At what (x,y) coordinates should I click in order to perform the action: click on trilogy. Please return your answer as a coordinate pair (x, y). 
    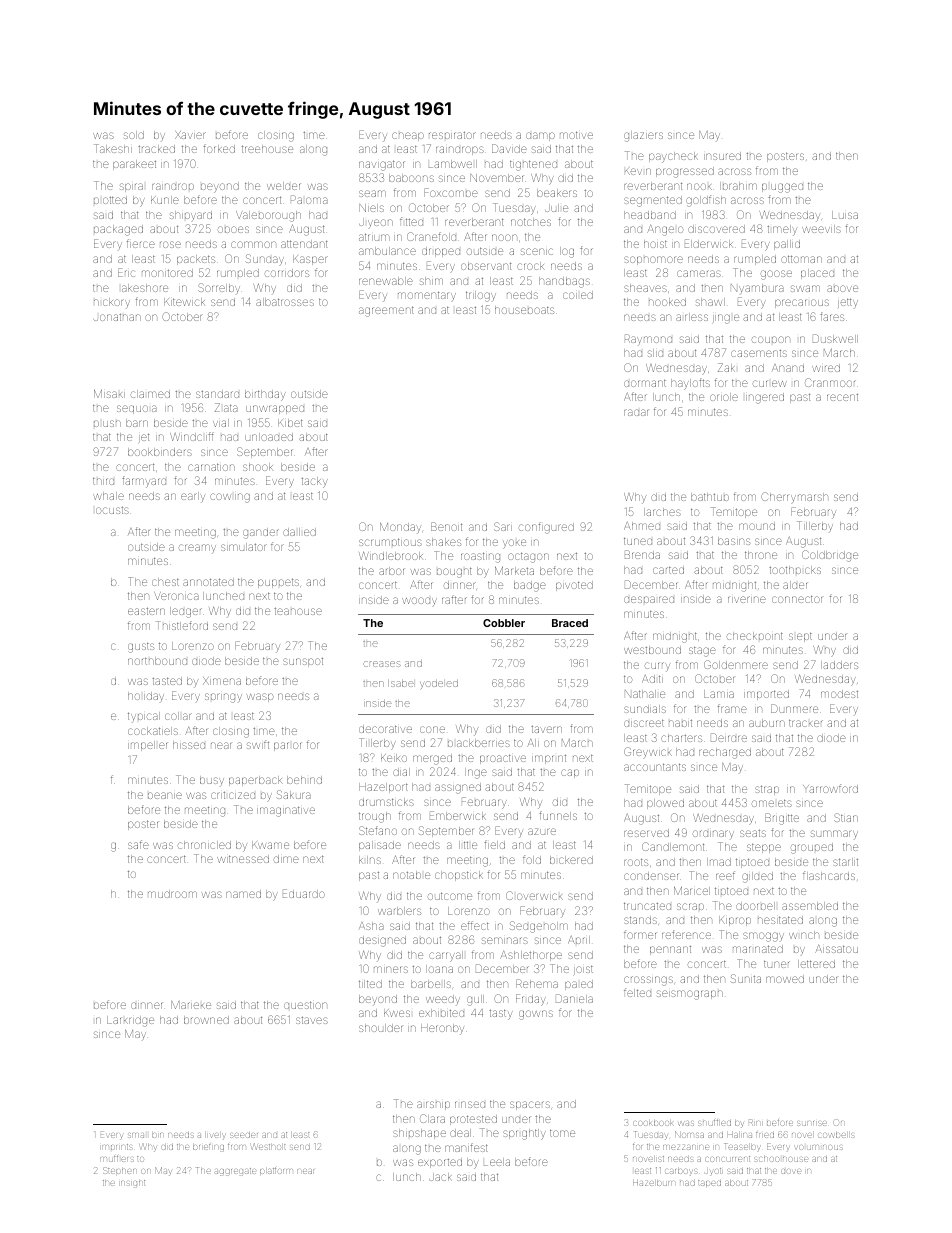
    Looking at the image, I should click on (481, 296).
